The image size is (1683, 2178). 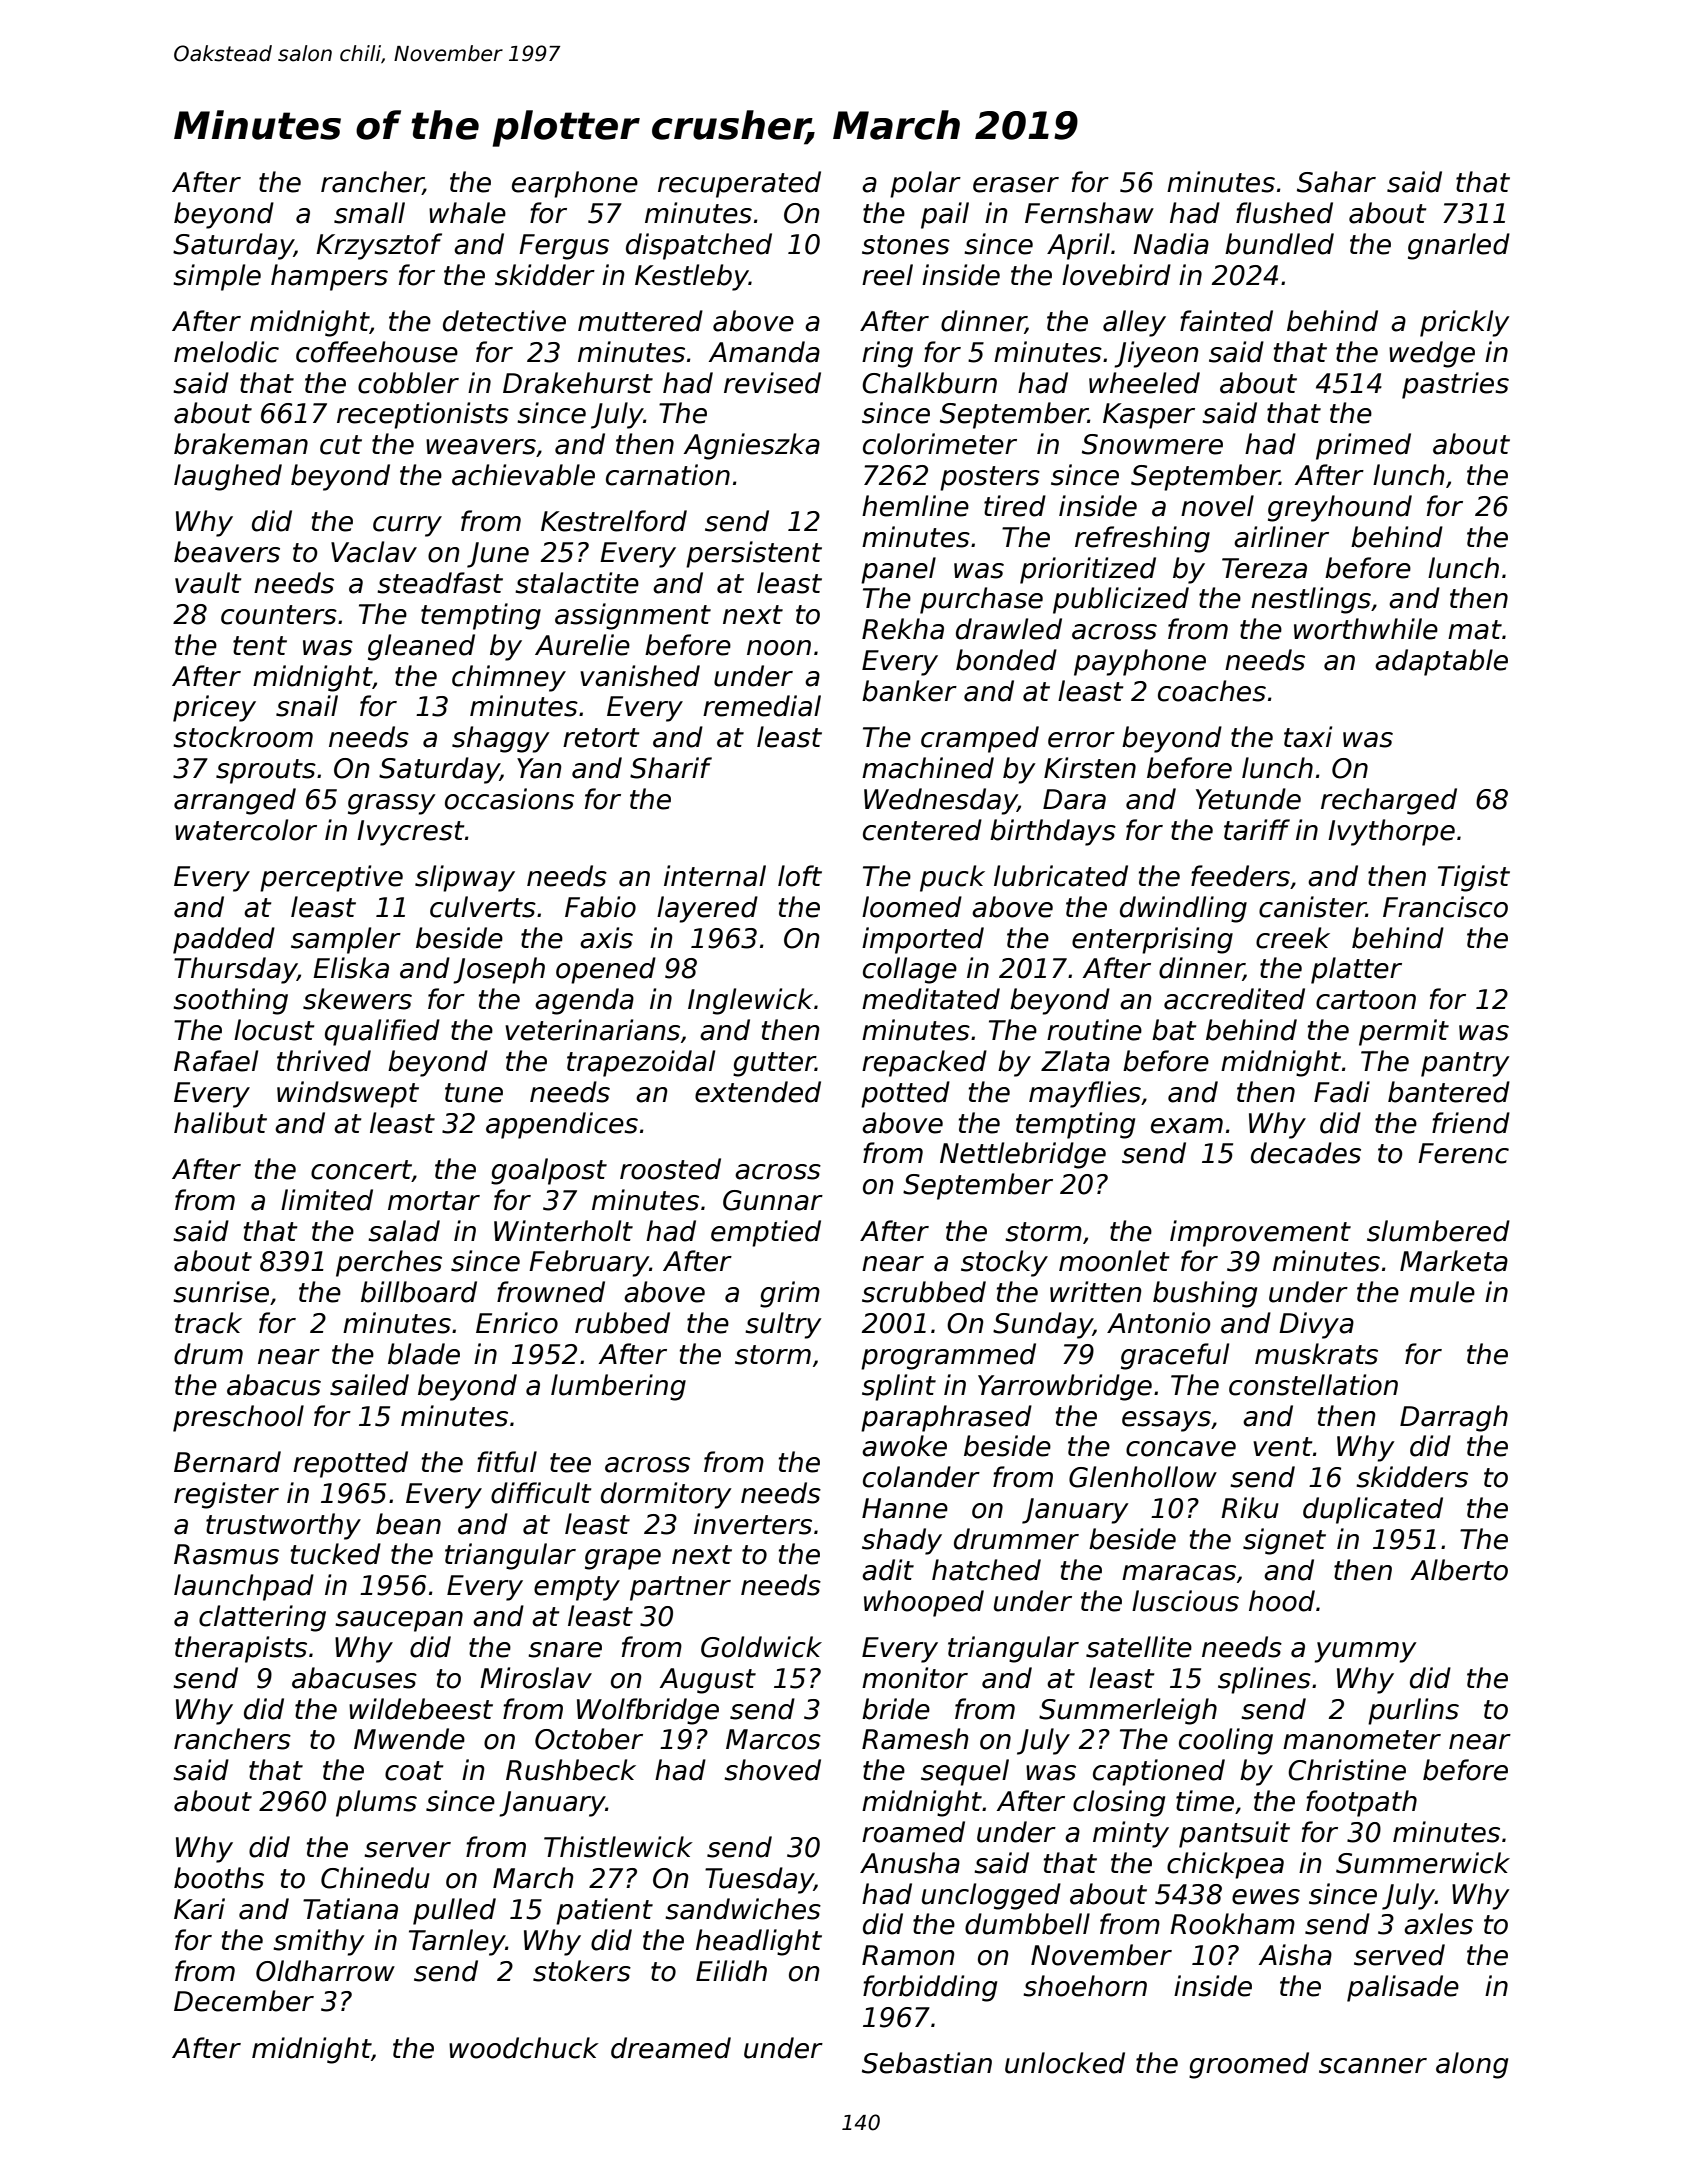 I want to click on gnarled, so click(x=1459, y=246).
